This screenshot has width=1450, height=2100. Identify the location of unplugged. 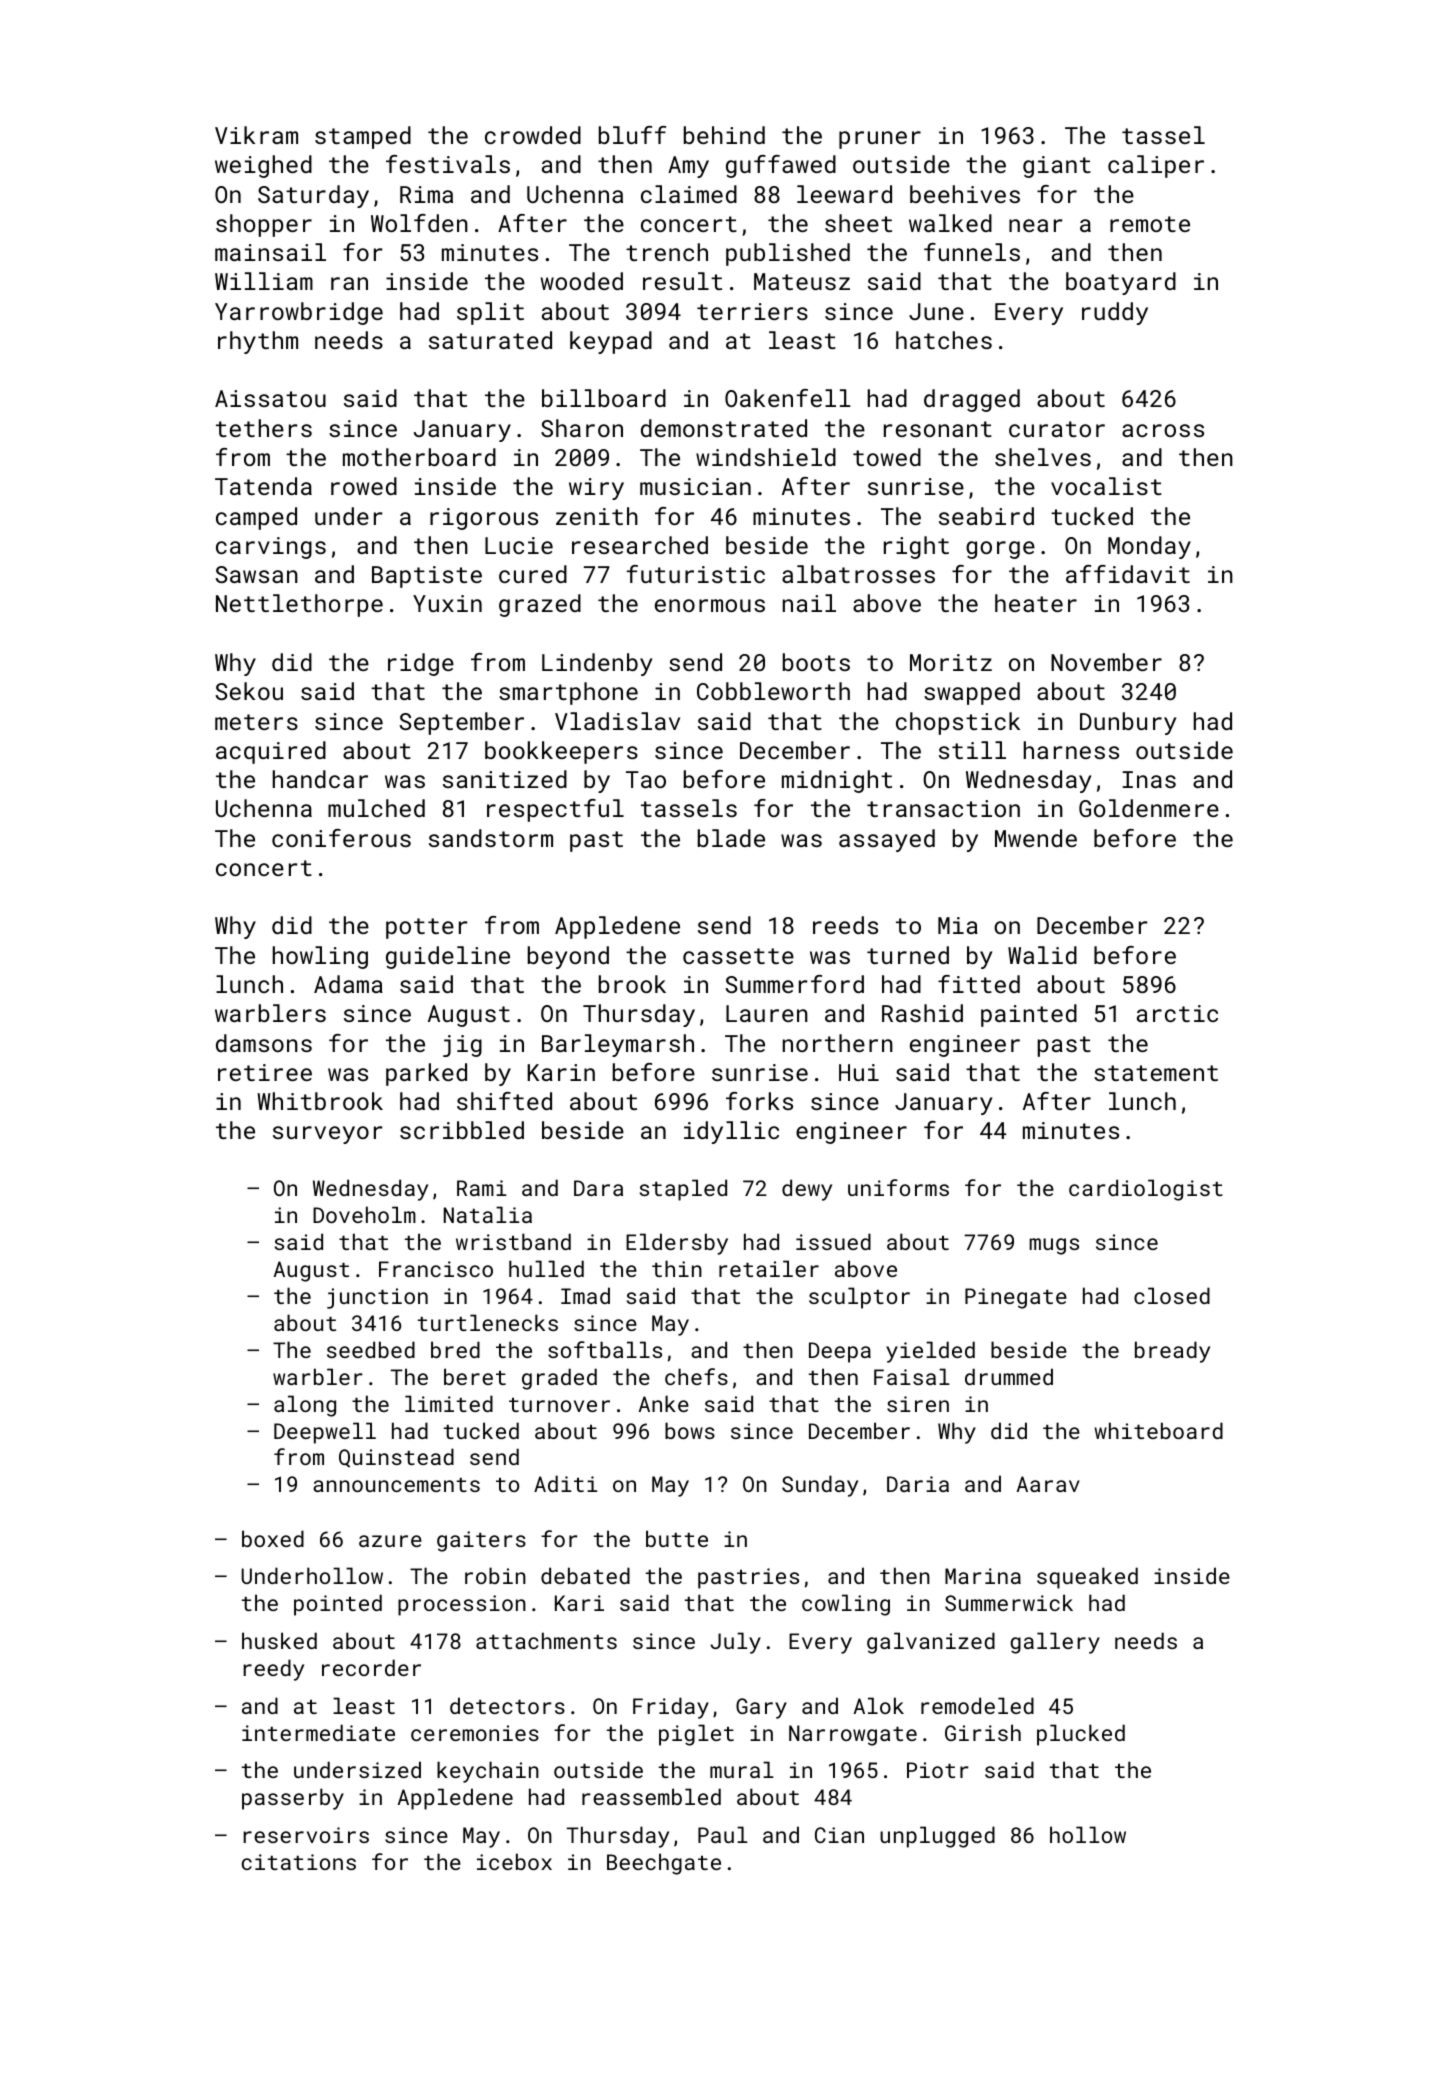
(937, 1837).
